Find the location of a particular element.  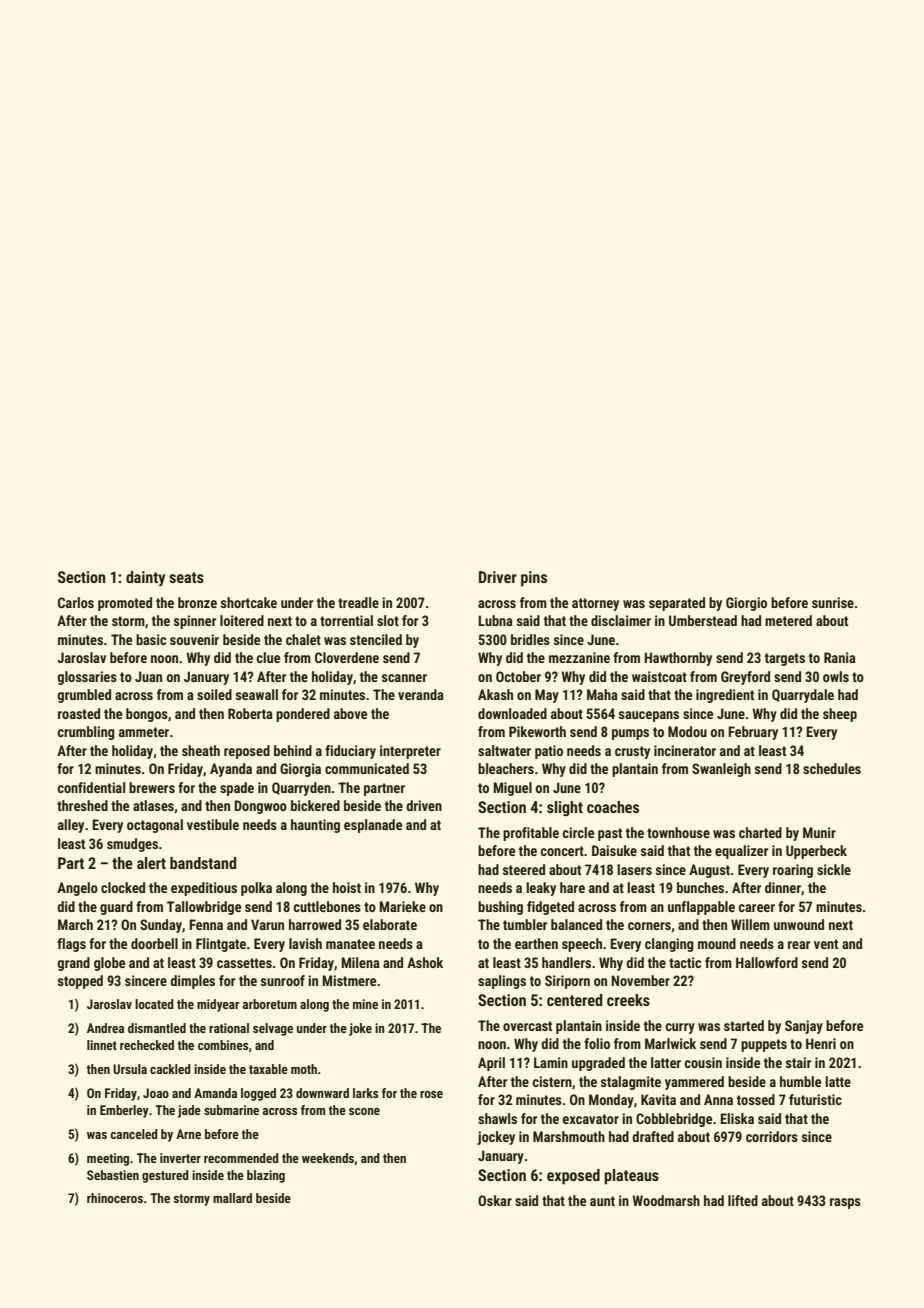

lifted is located at coordinates (743, 1200).
